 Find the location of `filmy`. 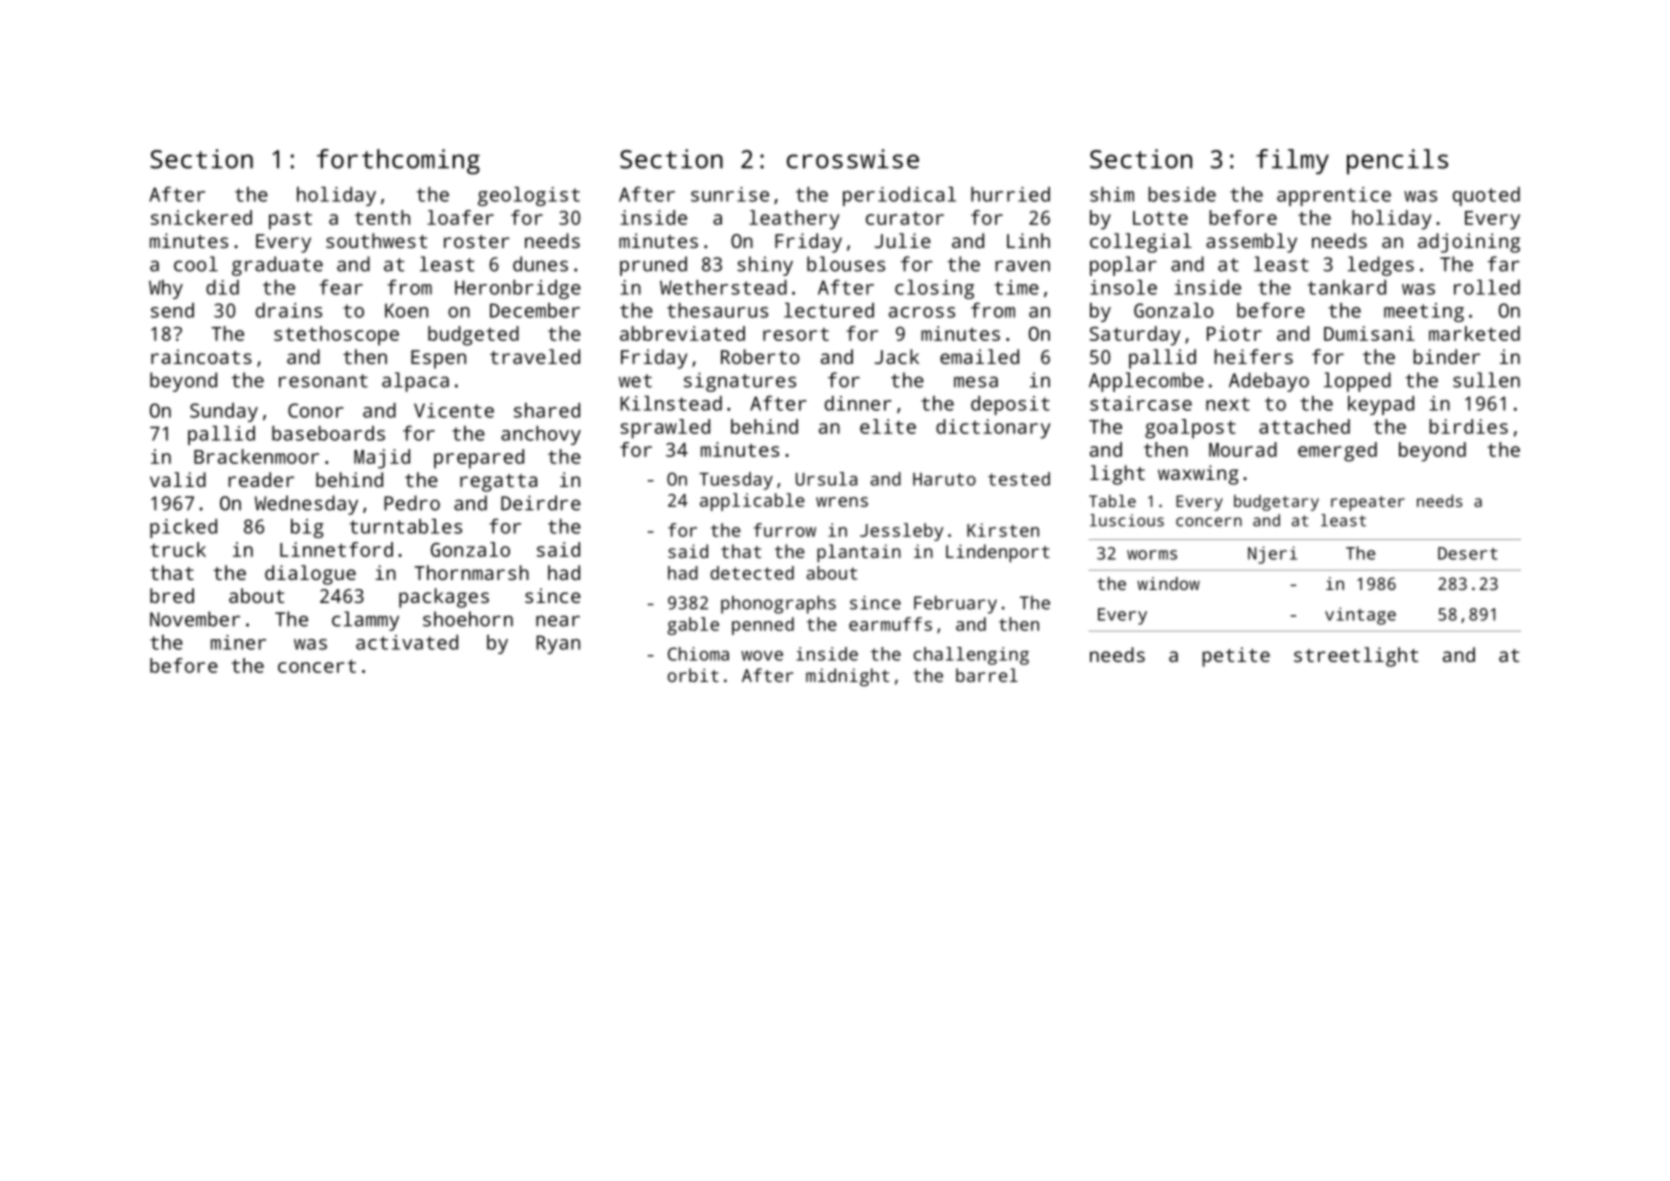

filmy is located at coordinates (1292, 162).
